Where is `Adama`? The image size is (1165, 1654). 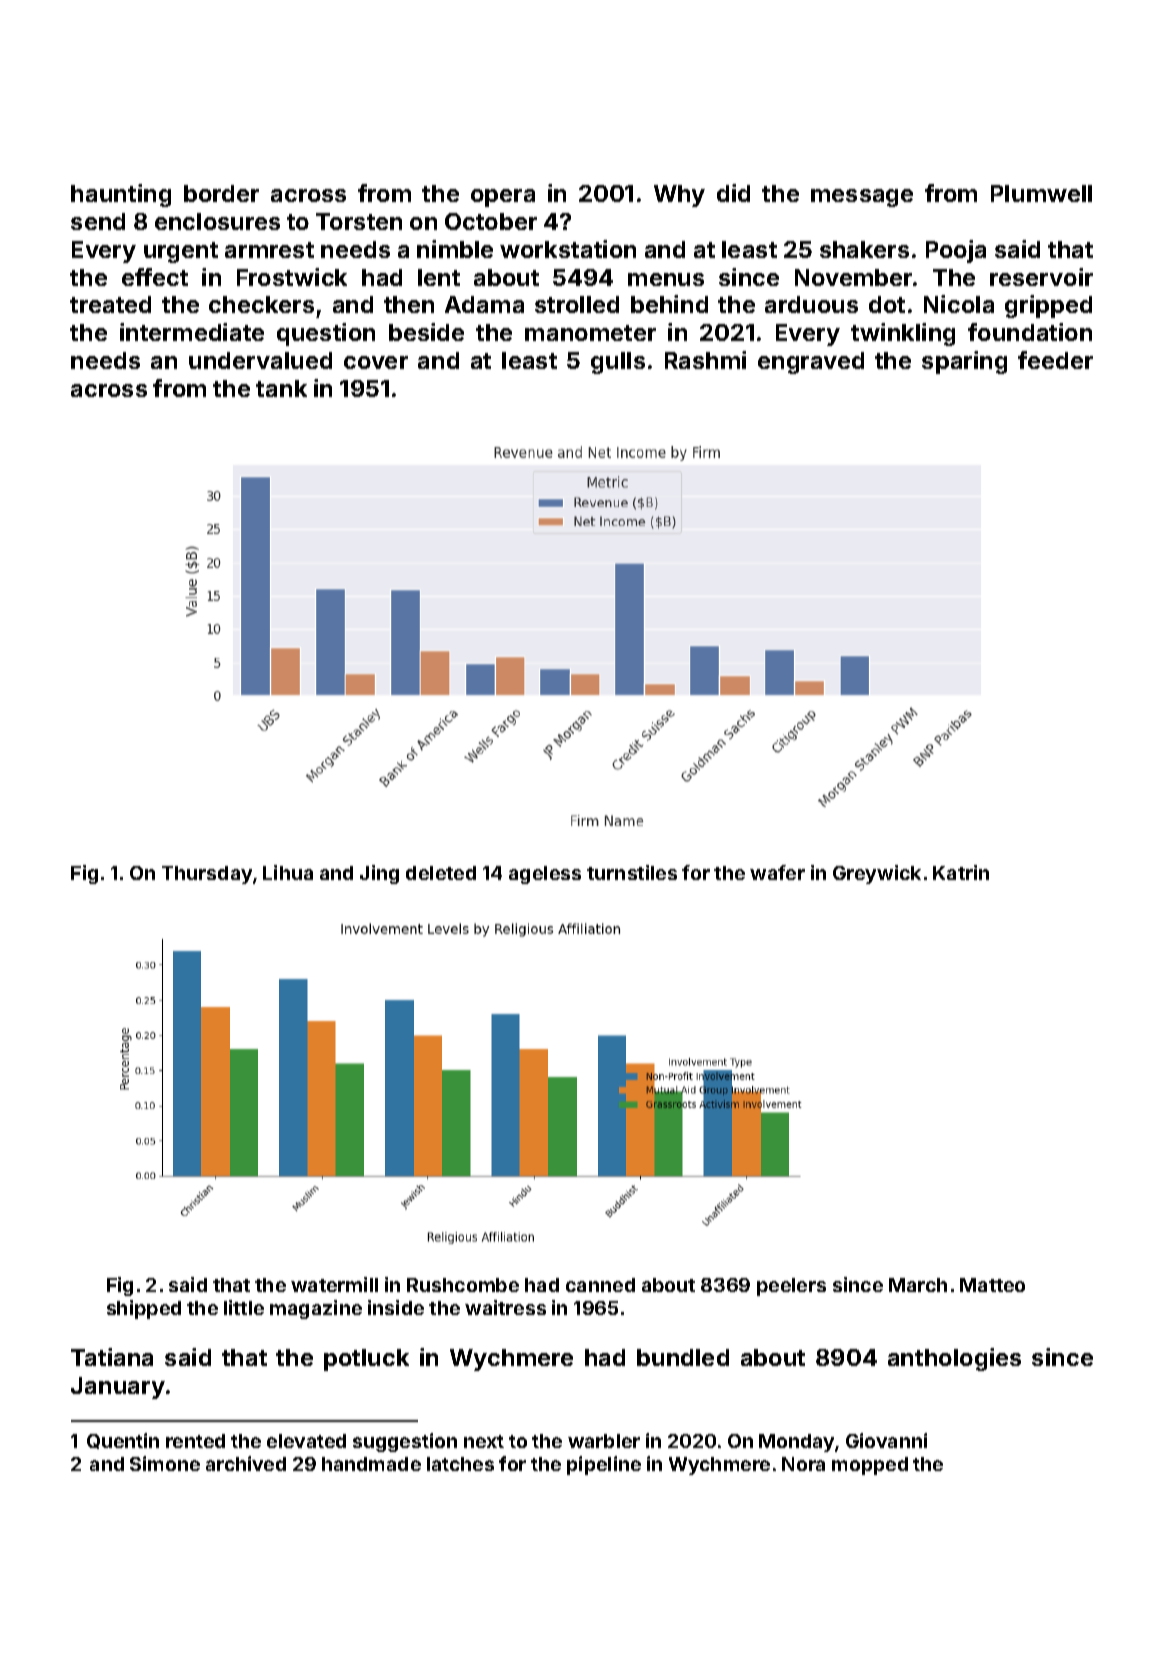
Adama is located at coordinates (484, 304).
